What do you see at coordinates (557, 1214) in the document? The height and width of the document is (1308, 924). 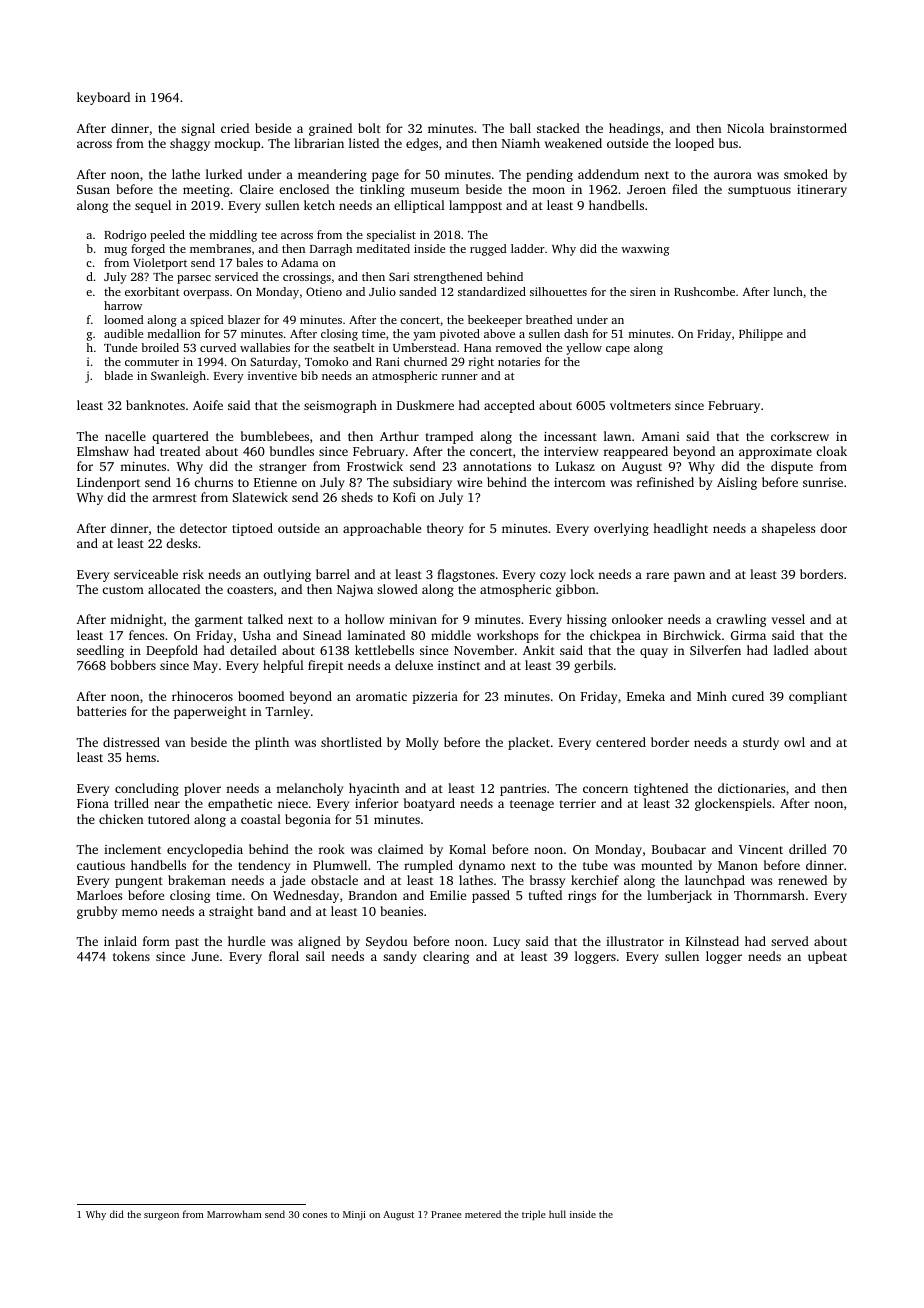 I see `hull` at bounding box center [557, 1214].
